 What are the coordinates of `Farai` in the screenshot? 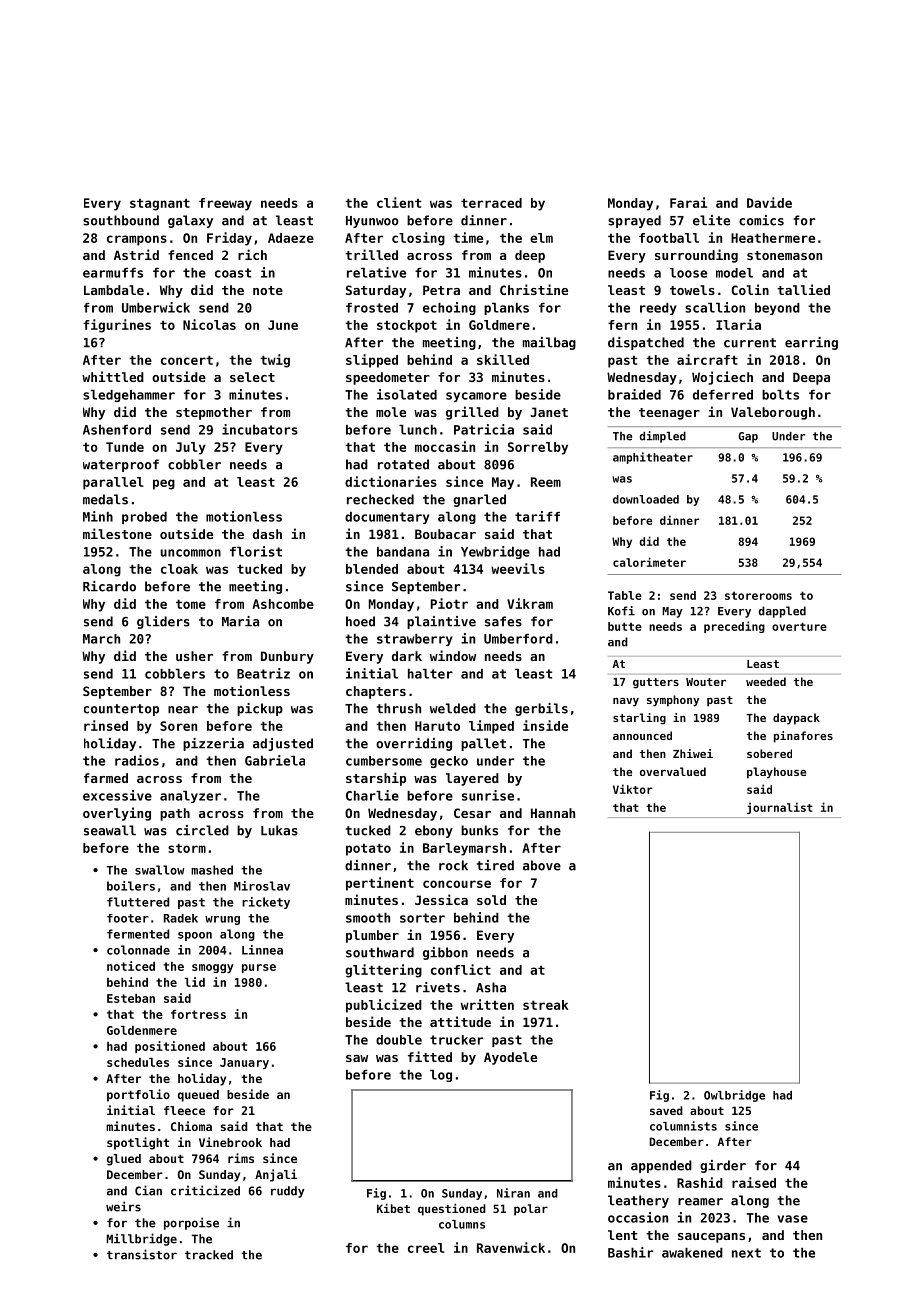 It's located at (688, 202).
